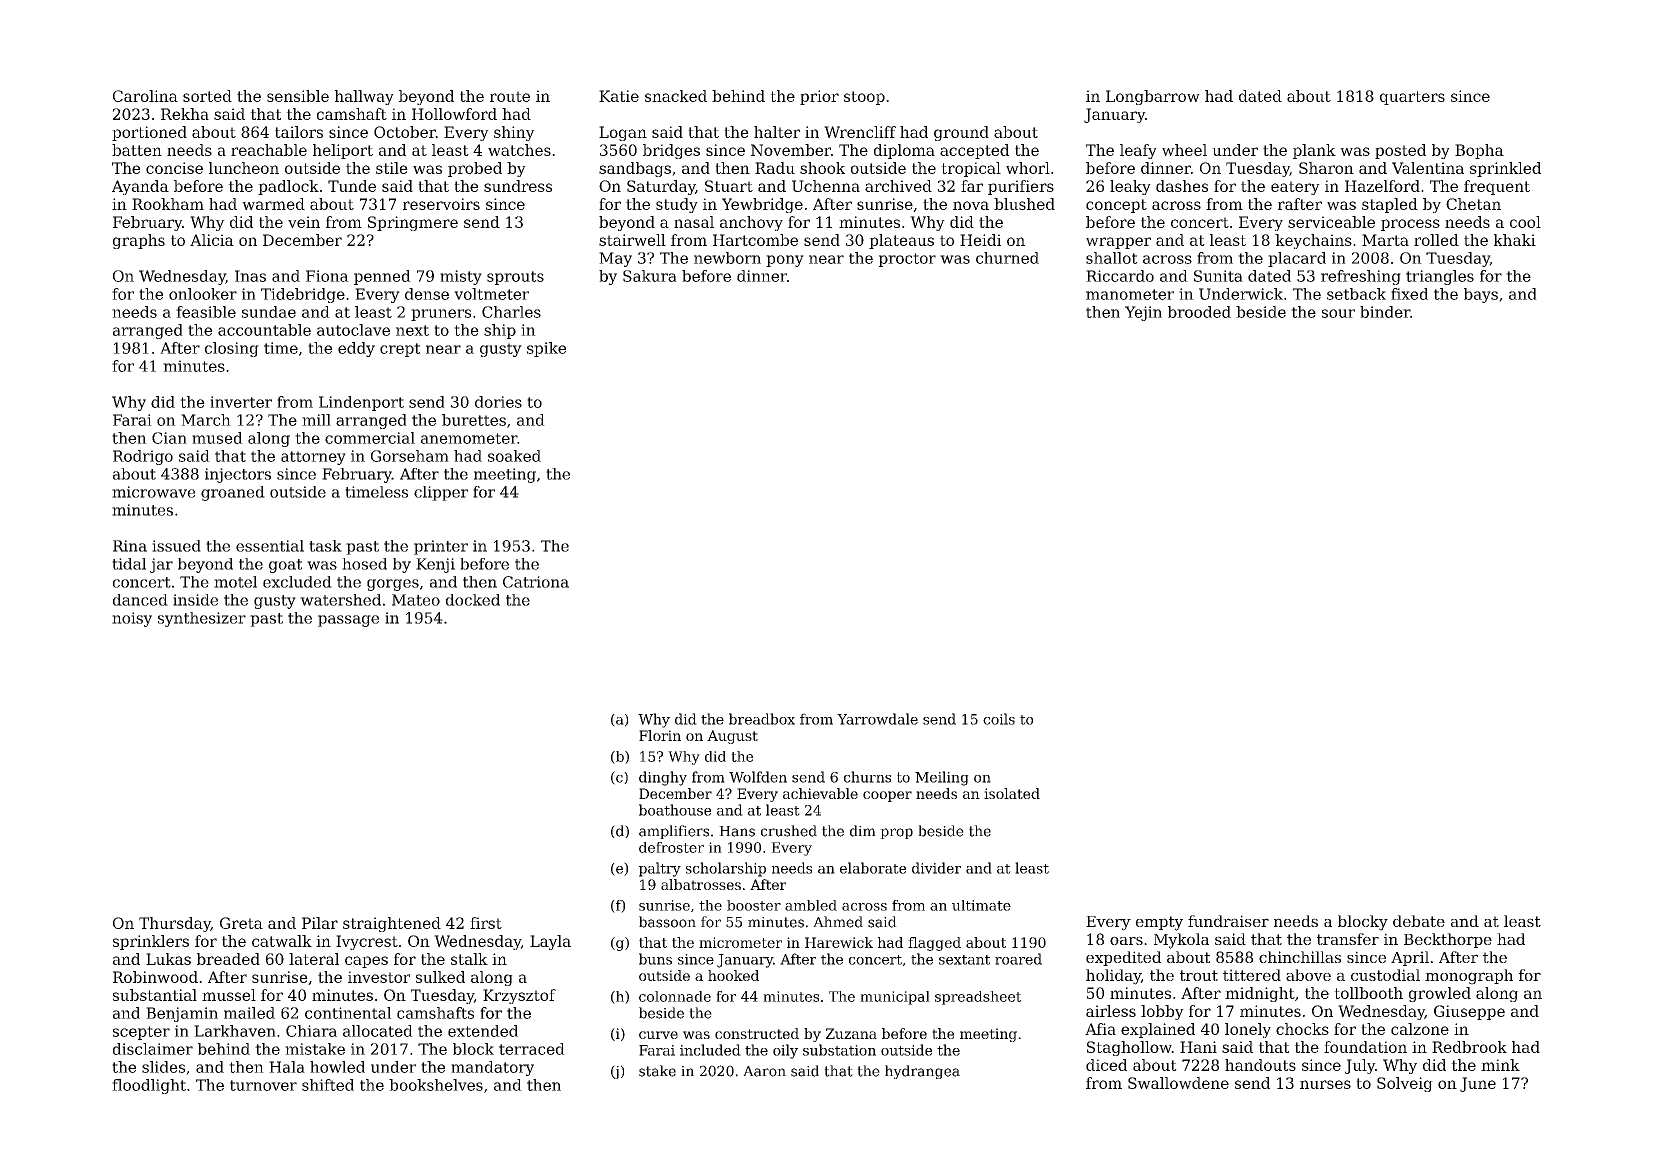 This document has width=1657, height=1171. I want to click on Lindenport, so click(361, 403).
